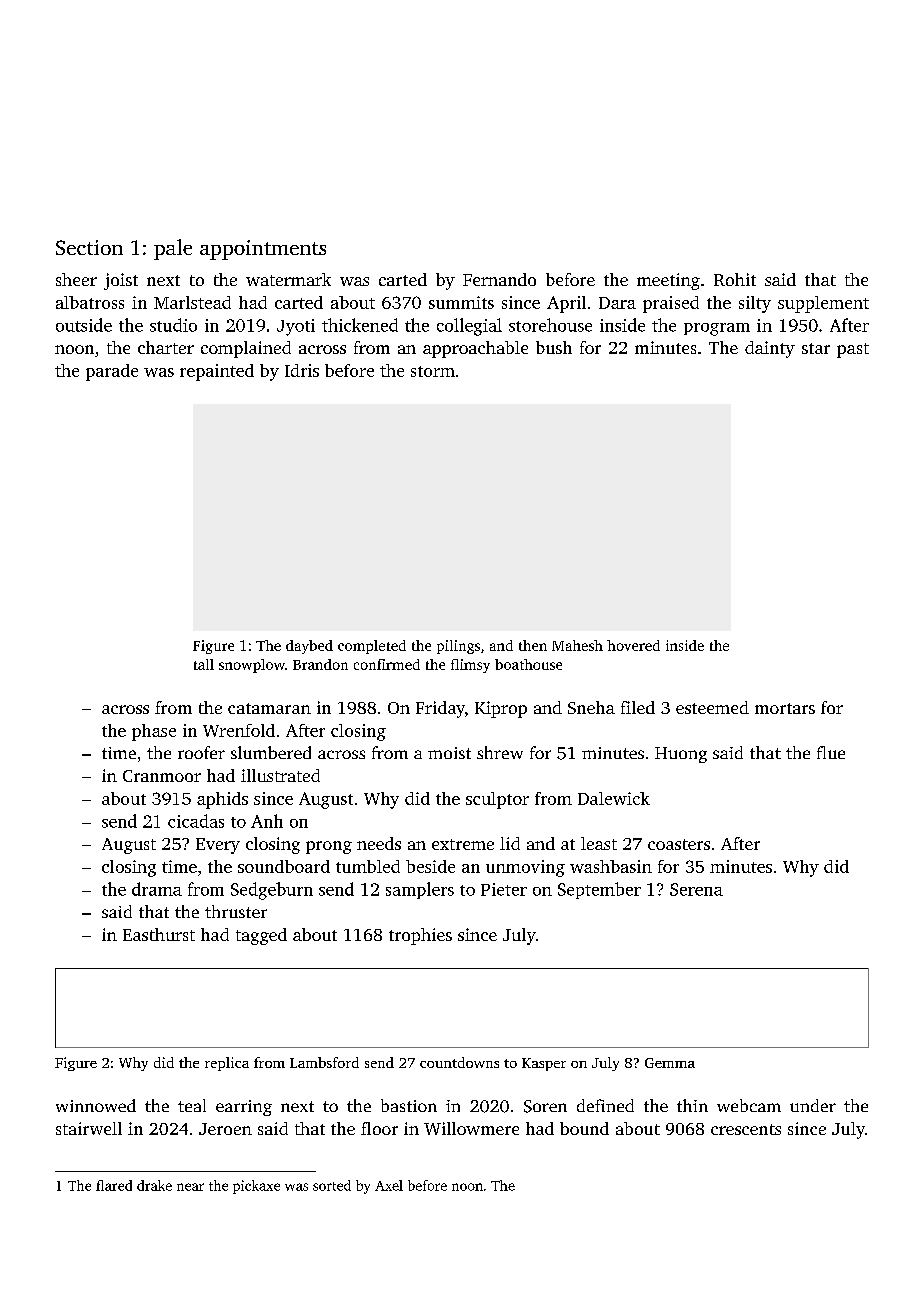 The width and height of the page is (924, 1308). Describe the element at coordinates (670, 1063) in the page. I see `Gemma` at that location.
